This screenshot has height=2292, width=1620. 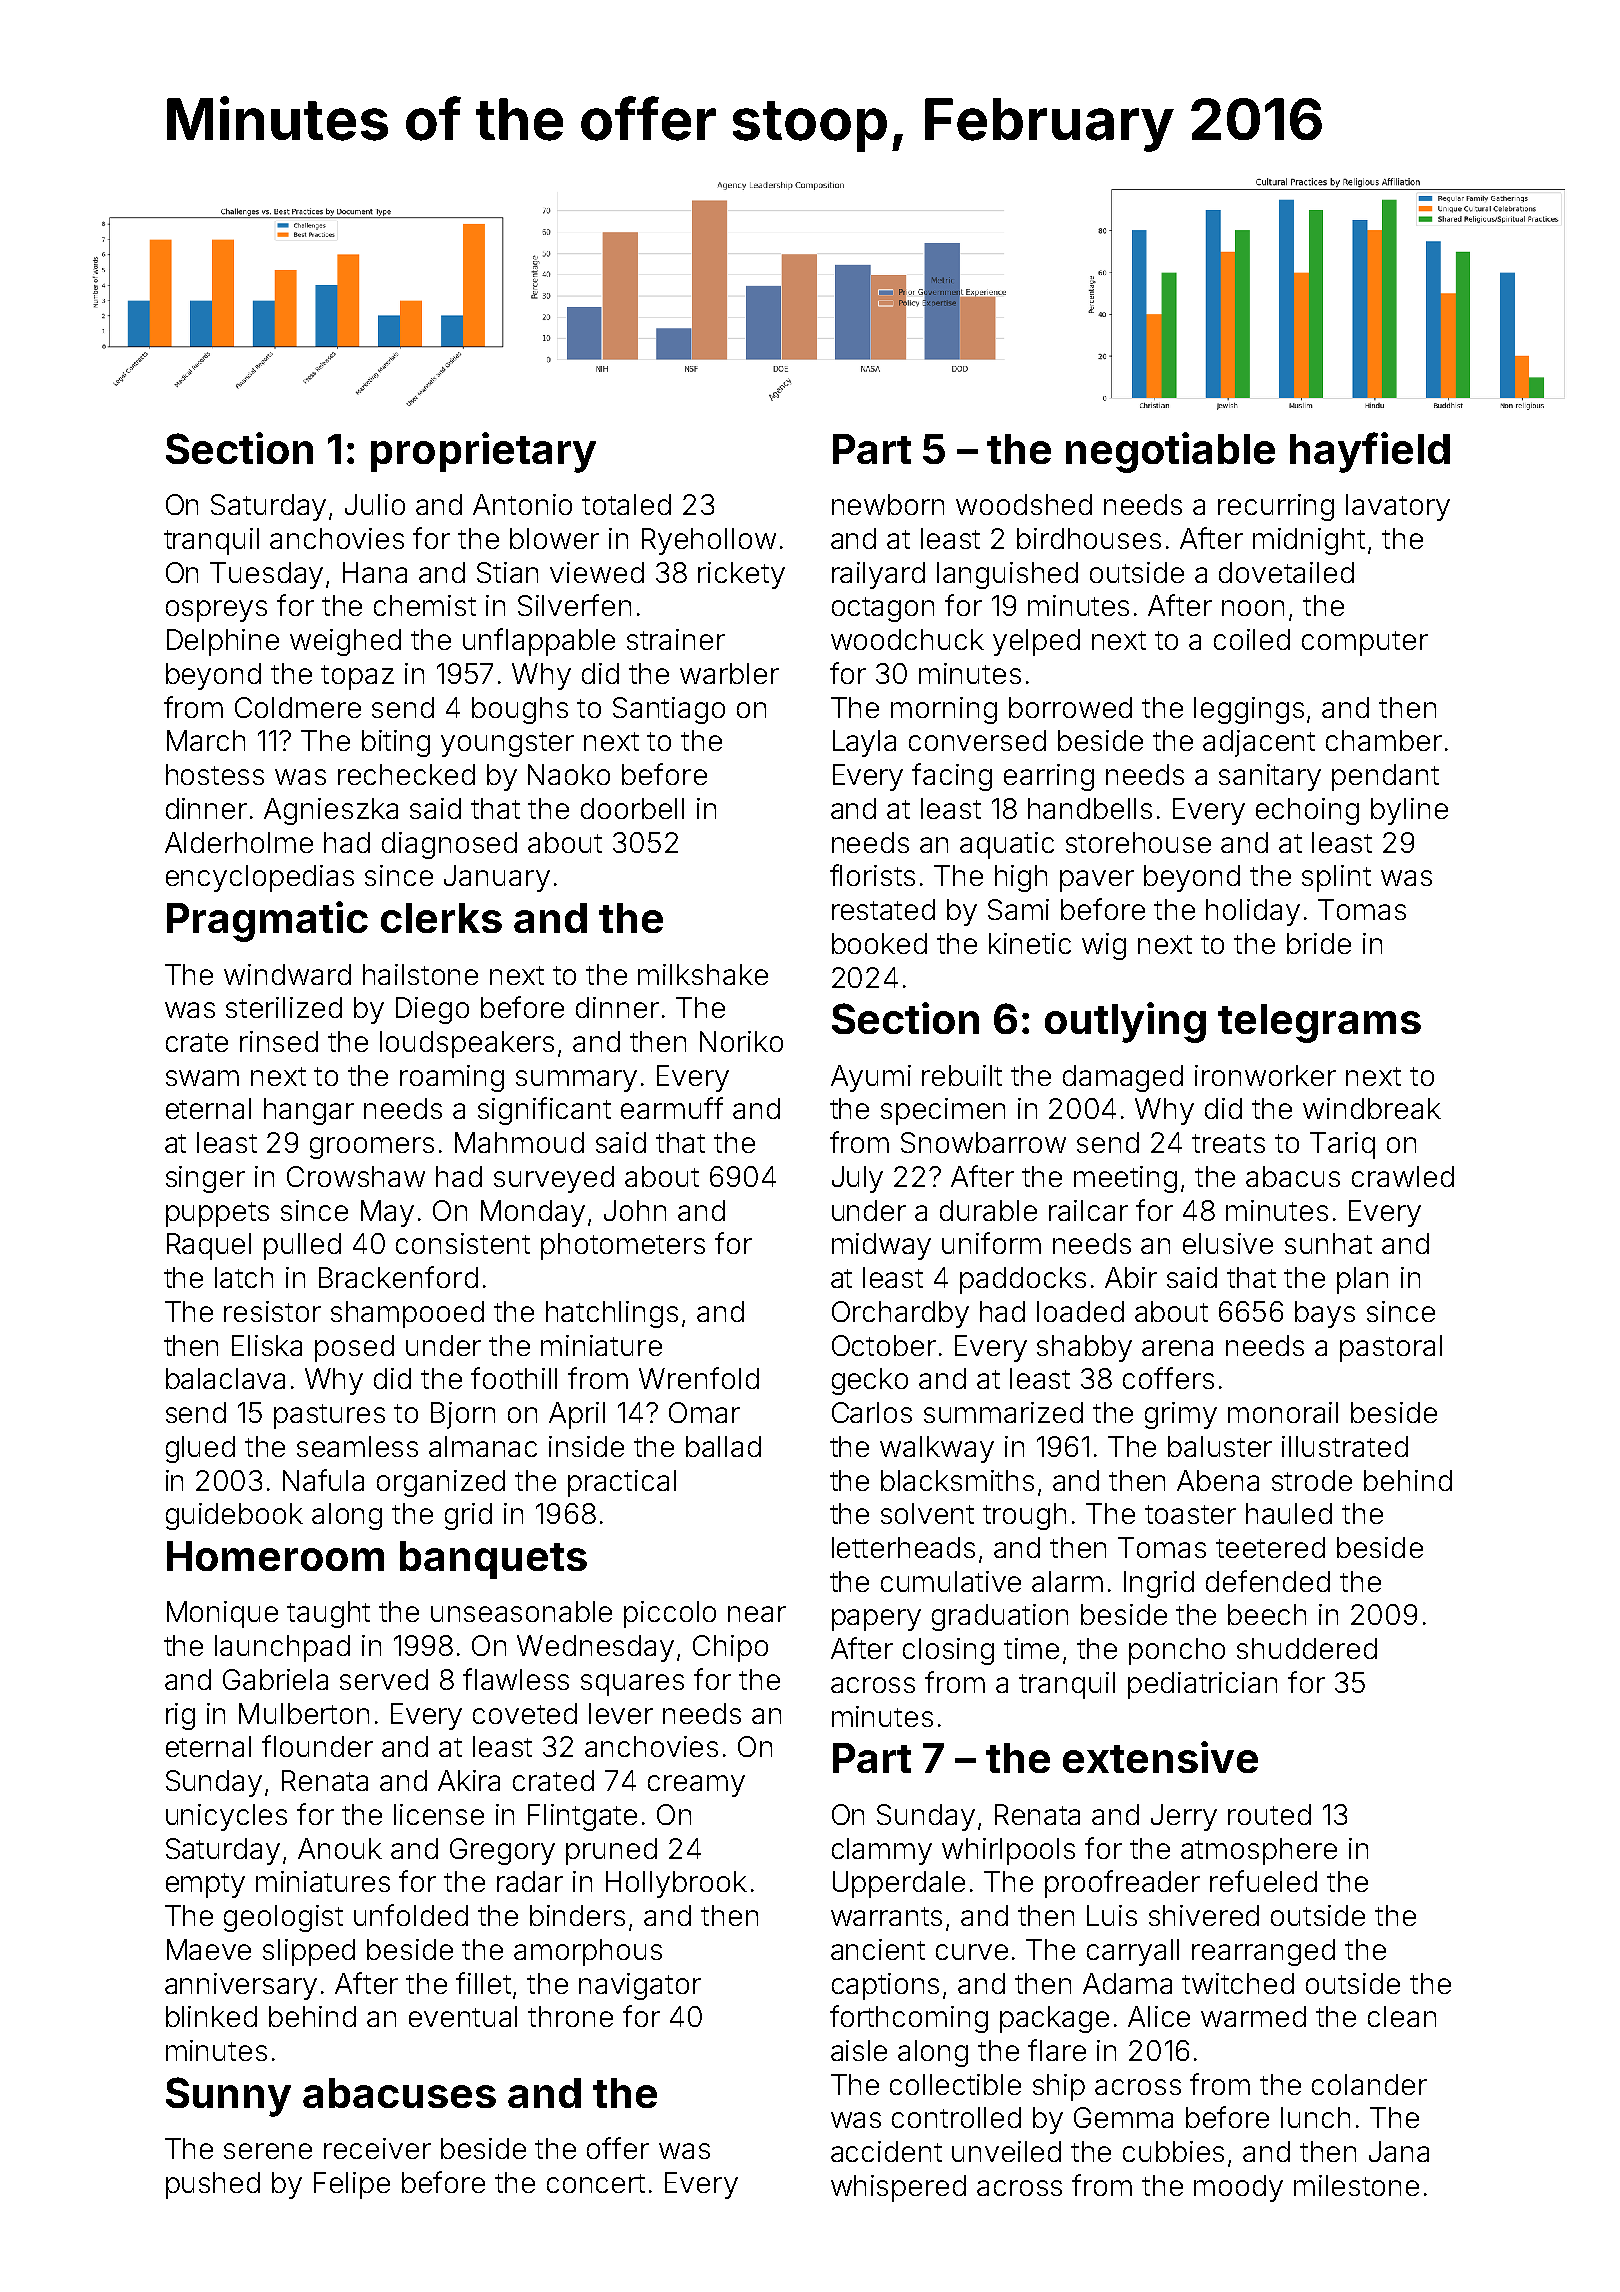 I want to click on Ayumi, so click(x=871, y=1078).
